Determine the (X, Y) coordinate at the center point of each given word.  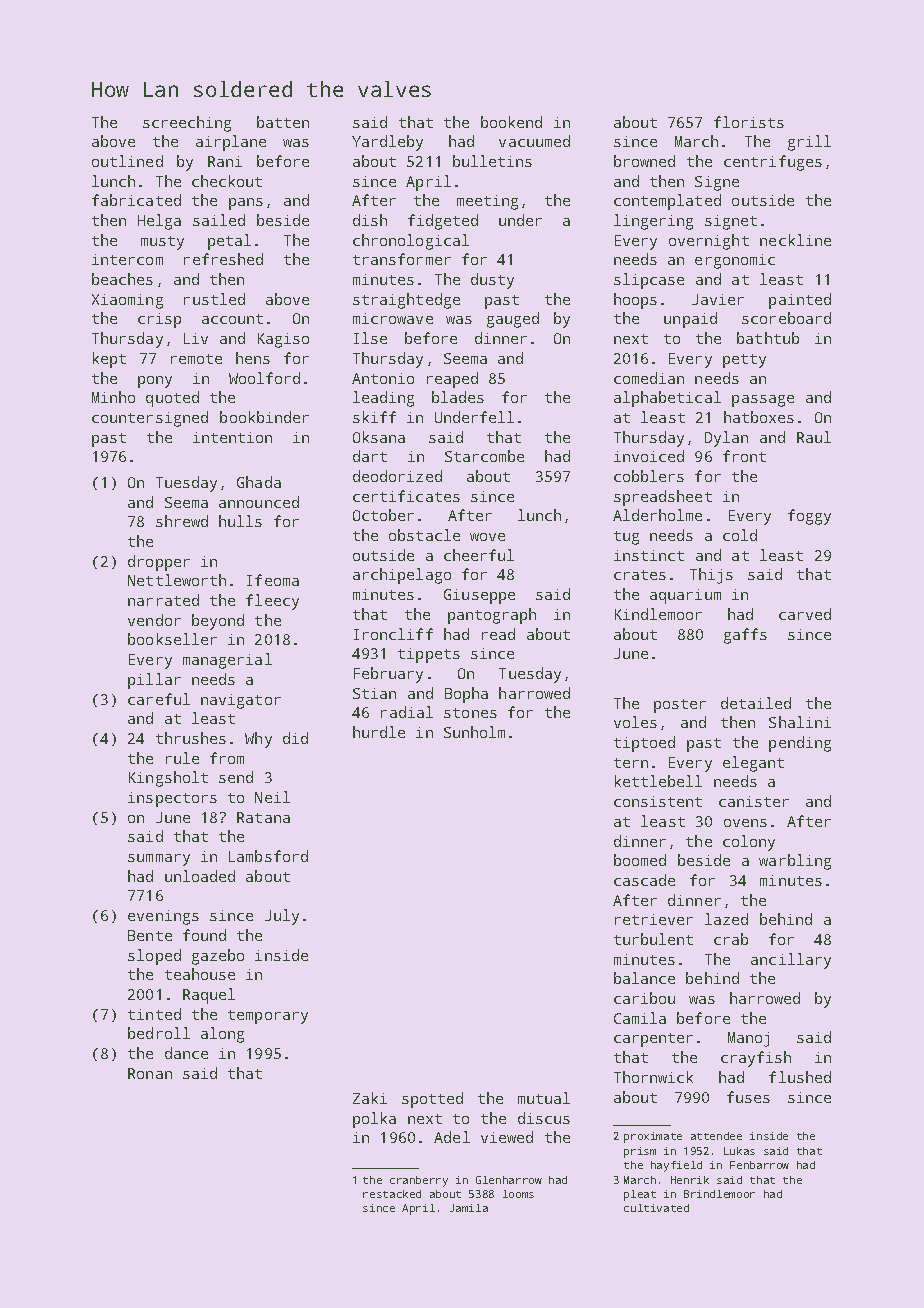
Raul (814, 437)
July (282, 917)
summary (159, 860)
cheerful (479, 555)
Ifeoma (273, 580)
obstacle (424, 535)
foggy (809, 517)
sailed (219, 220)
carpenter (653, 1040)
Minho (113, 397)
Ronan (150, 1073)
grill (809, 143)
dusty (492, 281)
